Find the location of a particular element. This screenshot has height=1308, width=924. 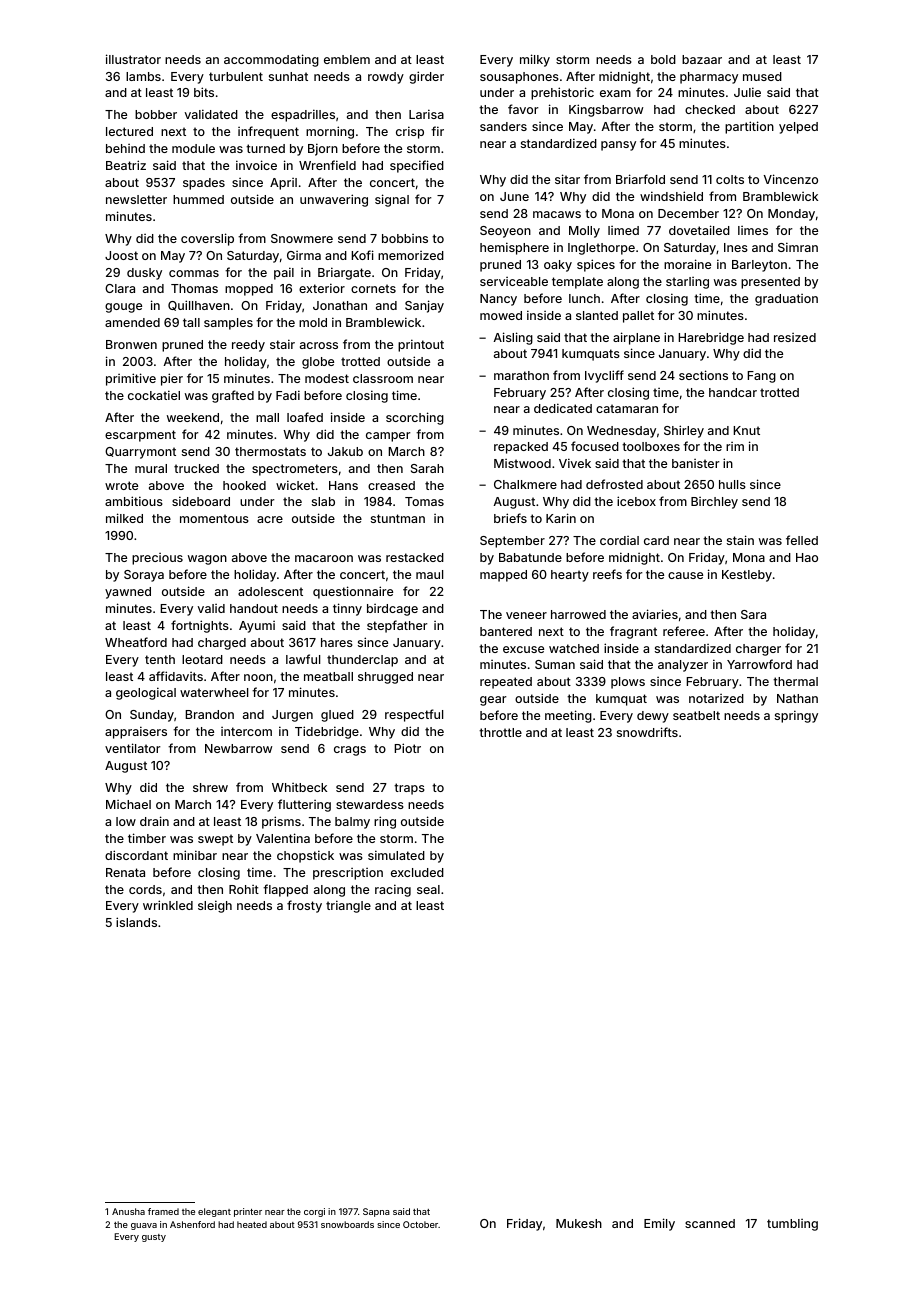

heated is located at coordinates (252, 1224).
